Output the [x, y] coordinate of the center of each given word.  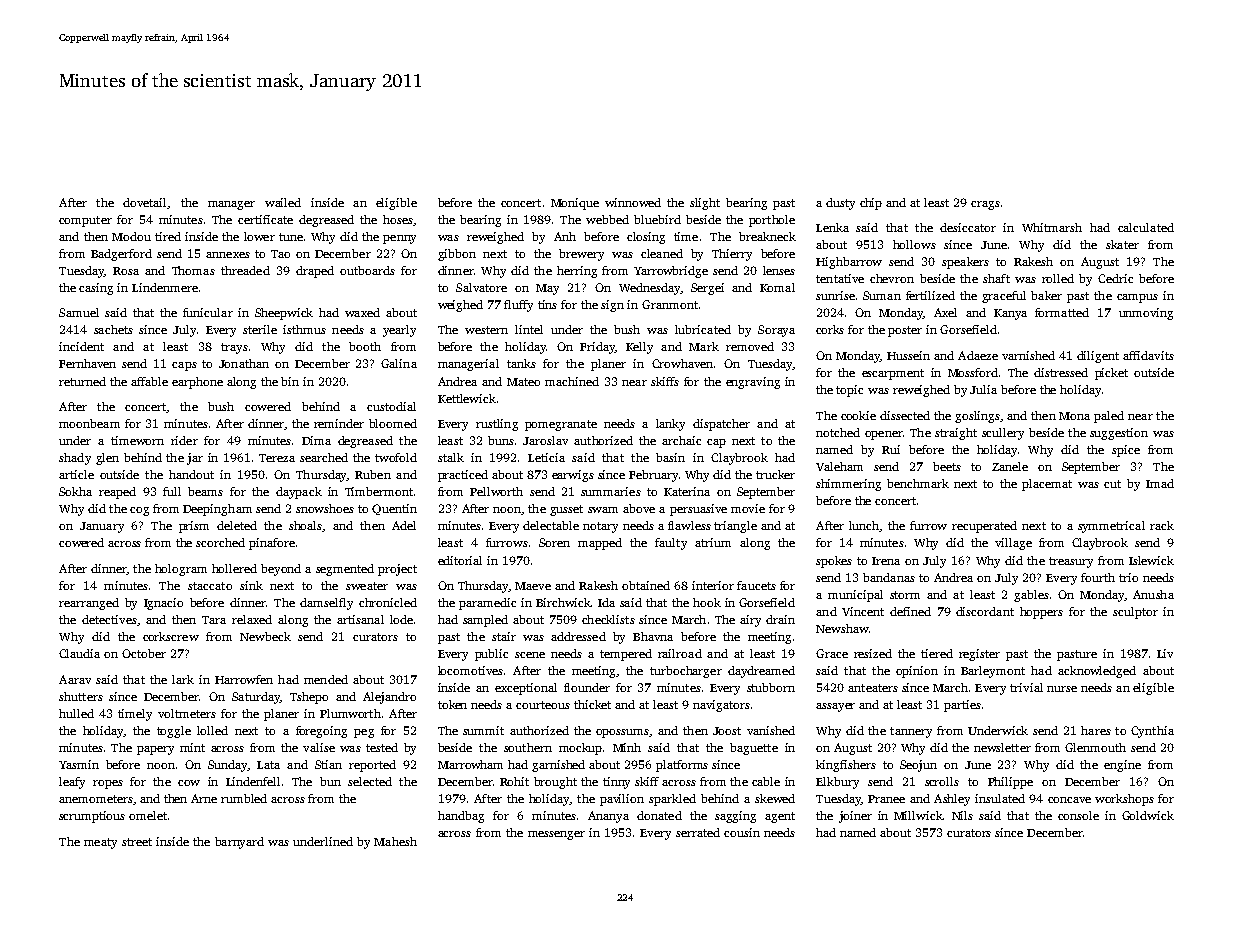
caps [184, 366]
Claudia [79, 653]
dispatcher [721, 425]
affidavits [1148, 355]
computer [85, 221]
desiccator [968, 227]
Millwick [918, 815]
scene [530, 655]
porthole [772, 221]
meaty [100, 843]
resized [873, 653]
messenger [556, 835]
